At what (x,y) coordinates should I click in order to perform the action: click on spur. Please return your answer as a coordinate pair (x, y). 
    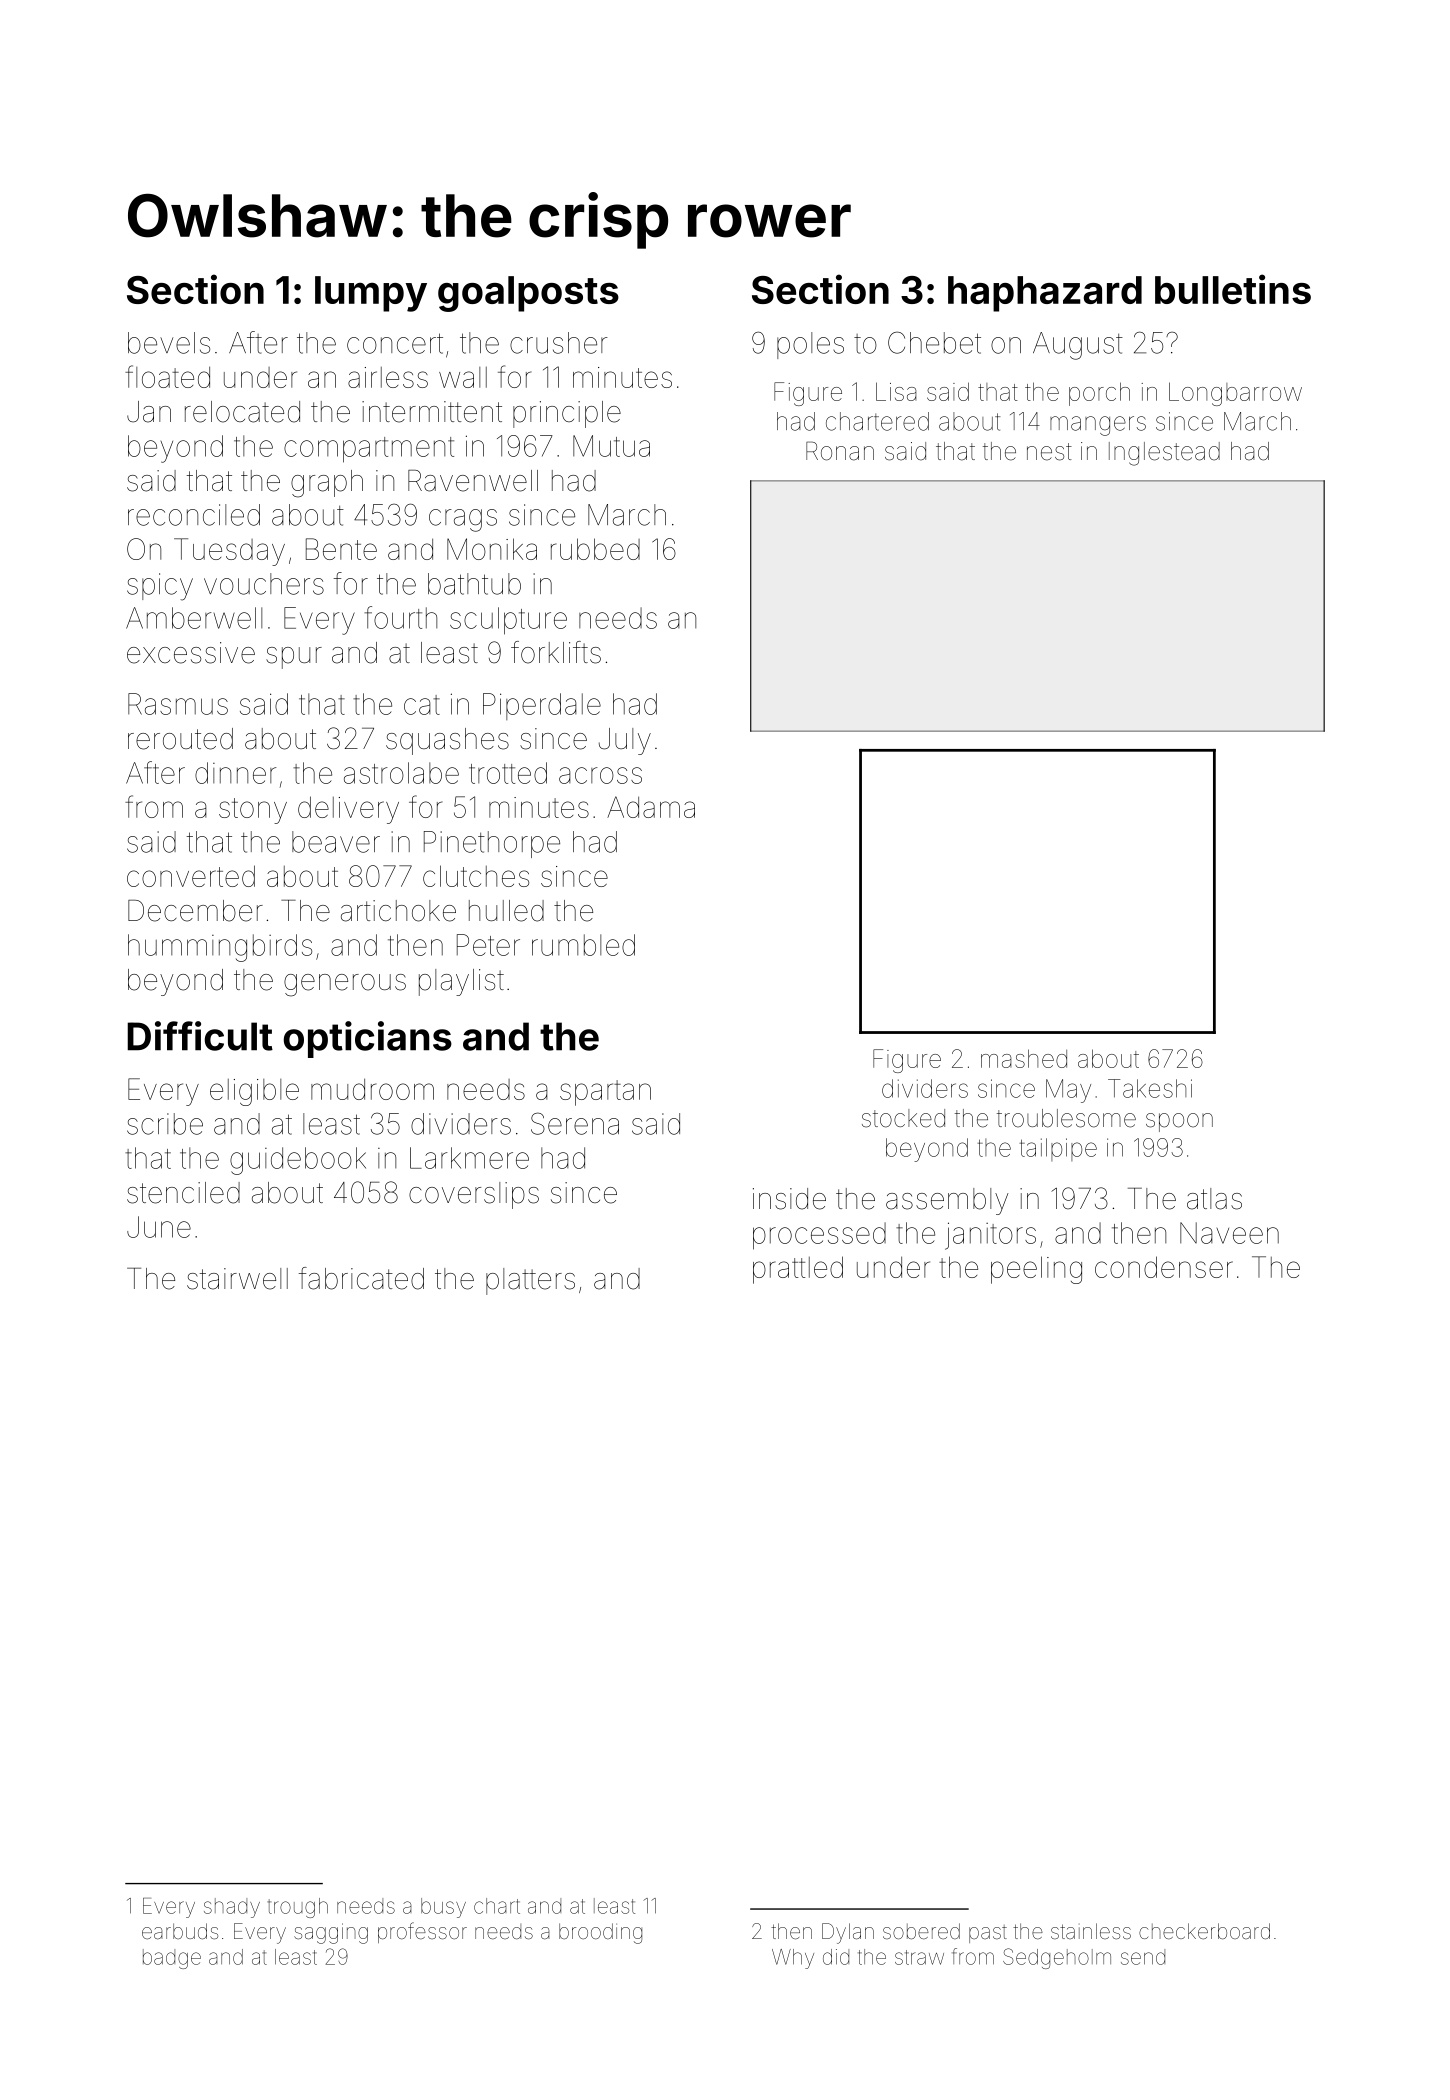
    Looking at the image, I should click on (294, 658).
